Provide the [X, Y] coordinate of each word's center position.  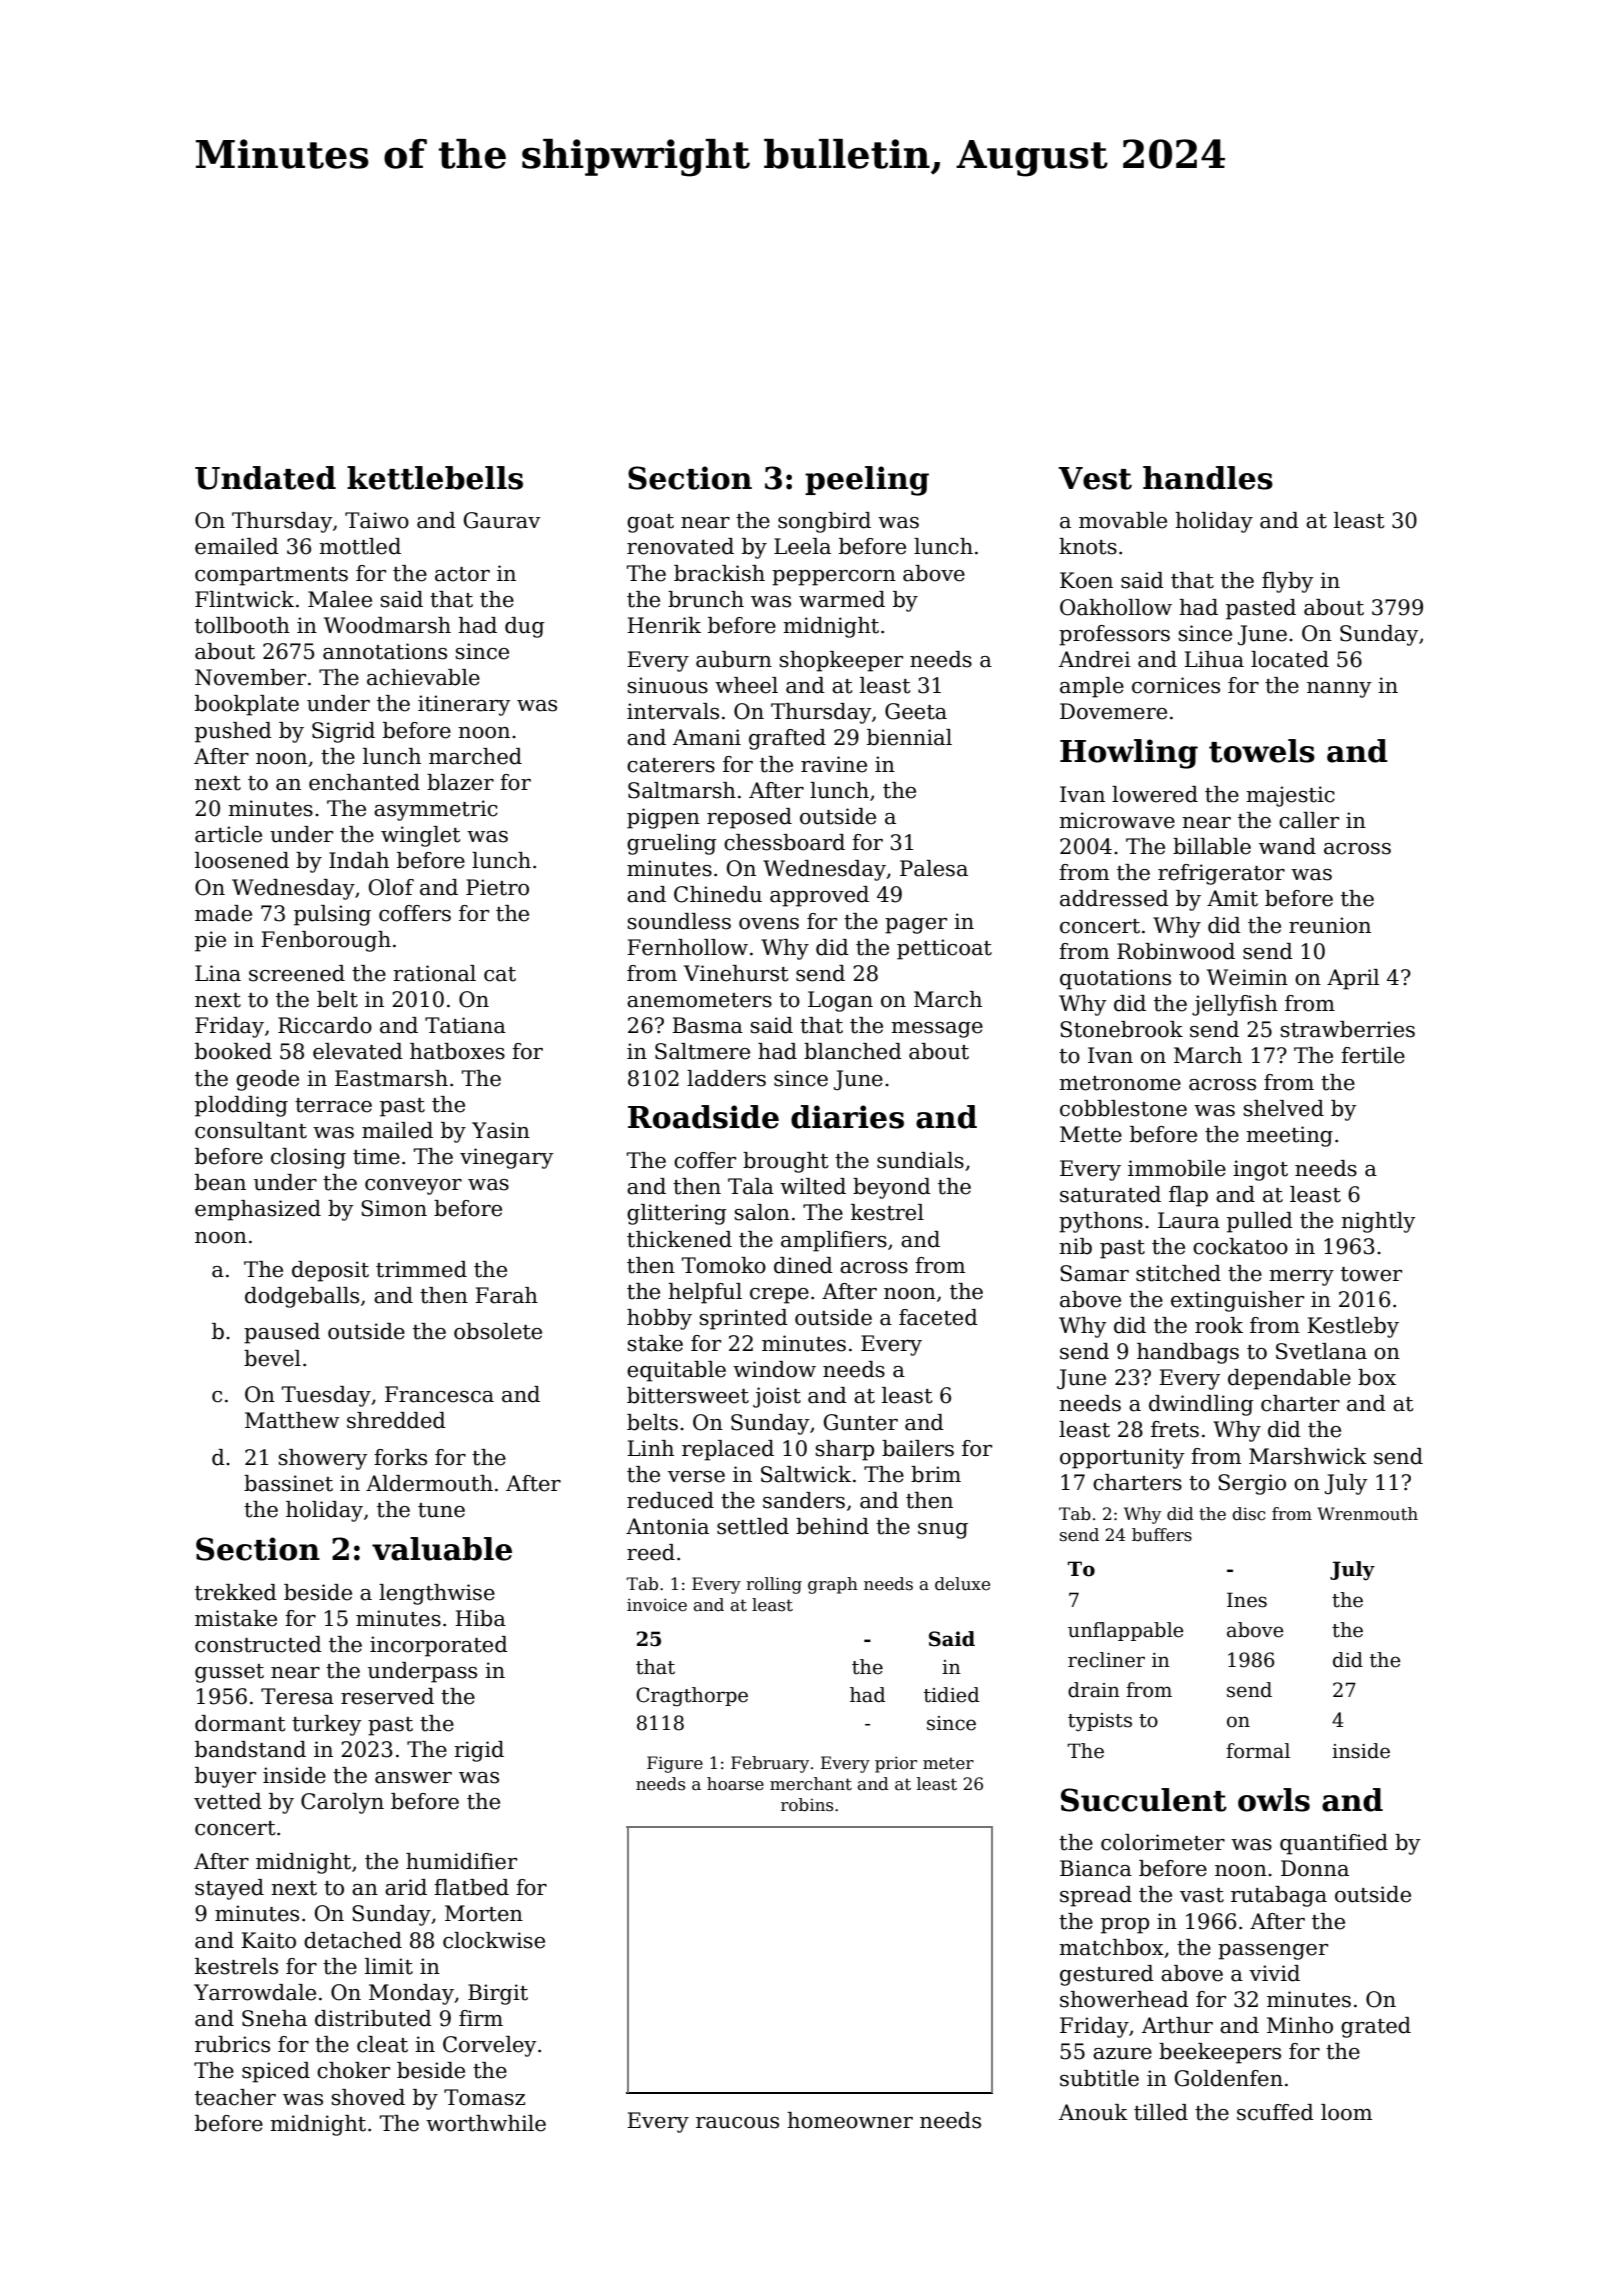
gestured [1107, 1975]
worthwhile [486, 2123]
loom [1346, 2112]
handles [1208, 478]
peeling [867, 481]
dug [525, 627]
